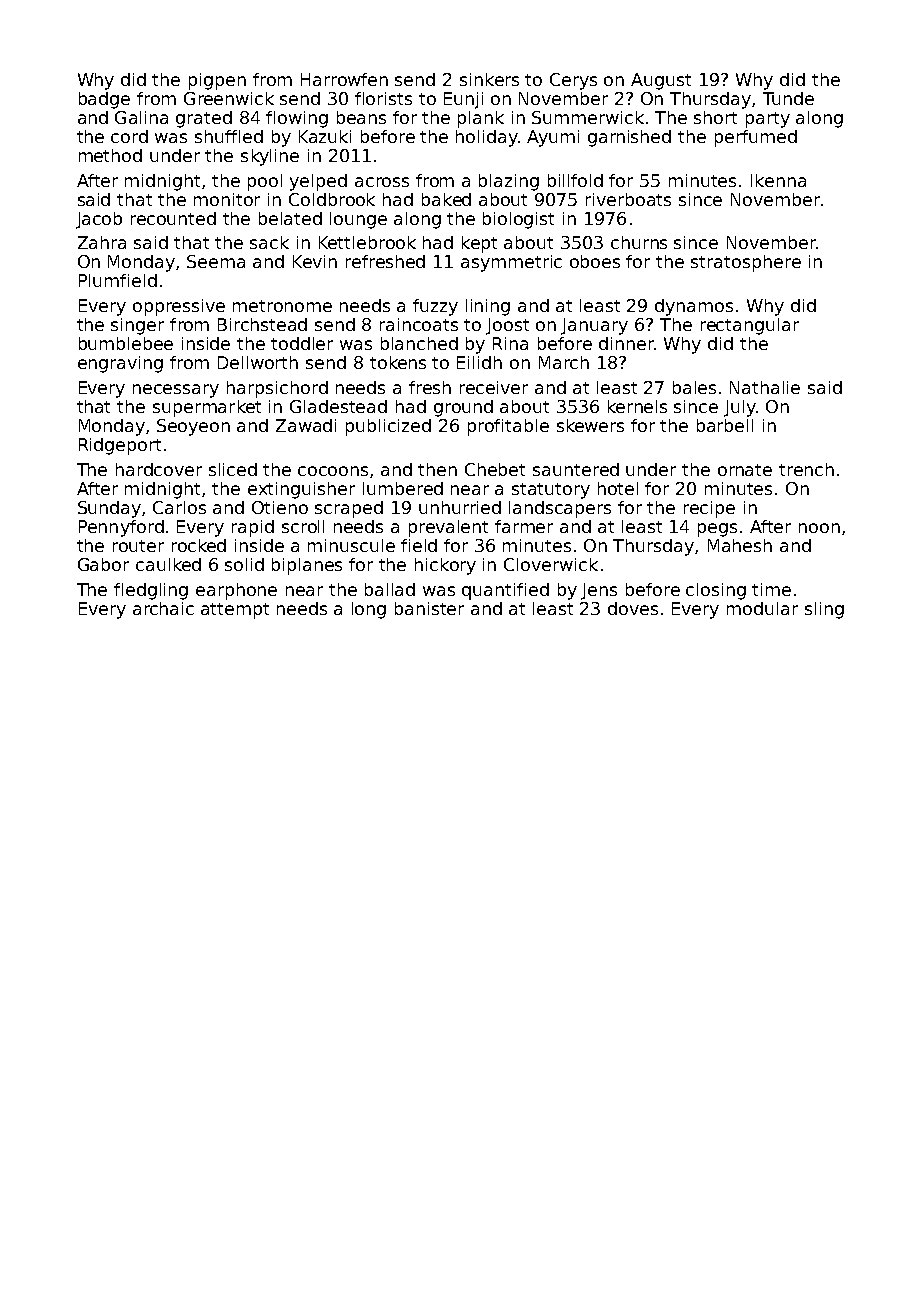  Describe the element at coordinates (120, 364) in the screenshot. I see `engraving` at that location.
